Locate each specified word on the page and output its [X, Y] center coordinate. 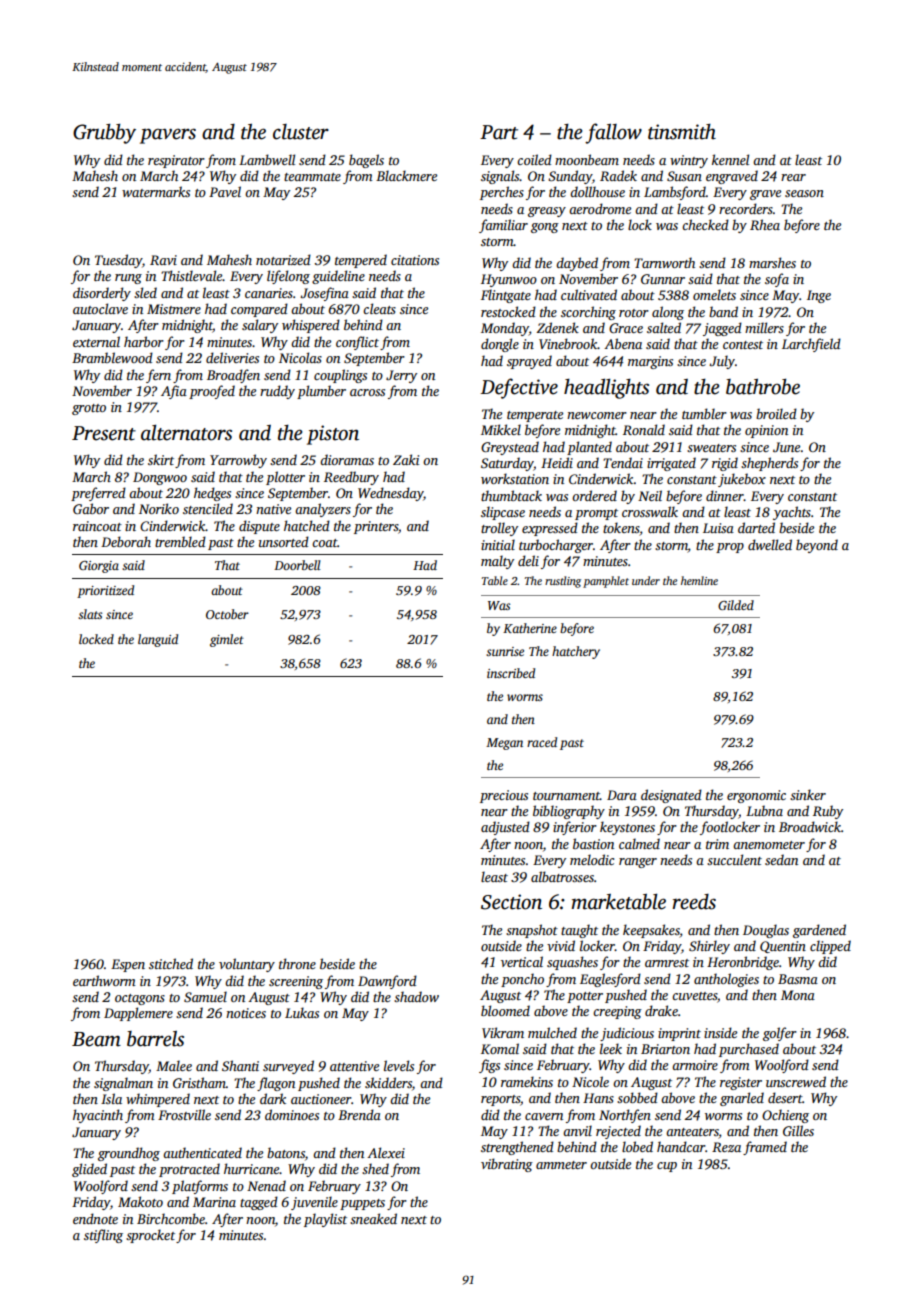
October [227, 614]
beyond [817, 546]
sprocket [150, 1236]
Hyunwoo [509, 280]
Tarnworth [664, 262]
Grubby [104, 134]
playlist [325, 1220]
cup [667, 1167]
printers [376, 527]
